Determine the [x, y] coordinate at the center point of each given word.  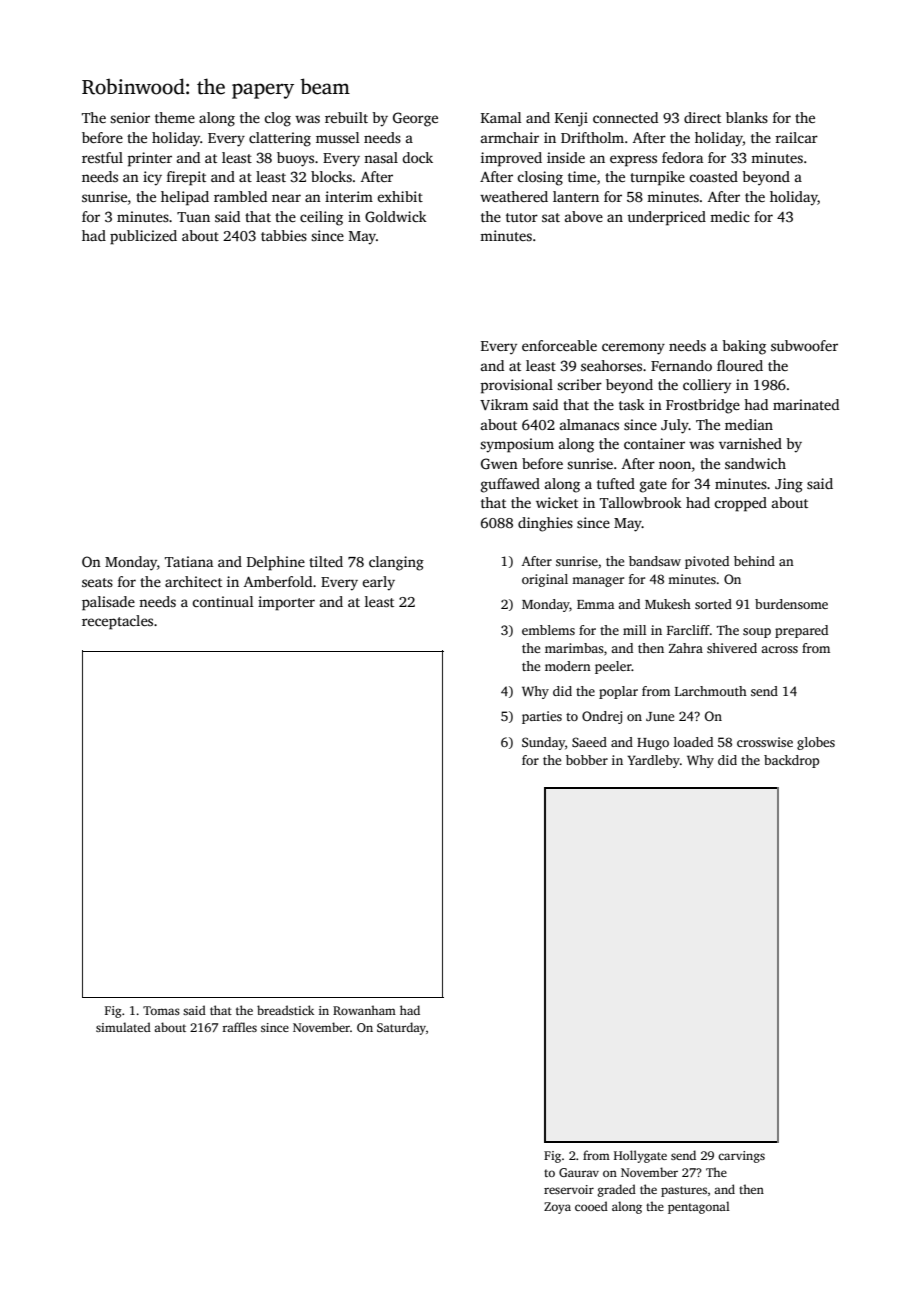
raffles [240, 1027]
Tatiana [189, 561]
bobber [587, 760]
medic [730, 216]
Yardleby [653, 761]
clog [277, 119]
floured [740, 365]
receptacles [117, 622]
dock [417, 157]
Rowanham [364, 1010]
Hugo [653, 744]
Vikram [504, 404]
